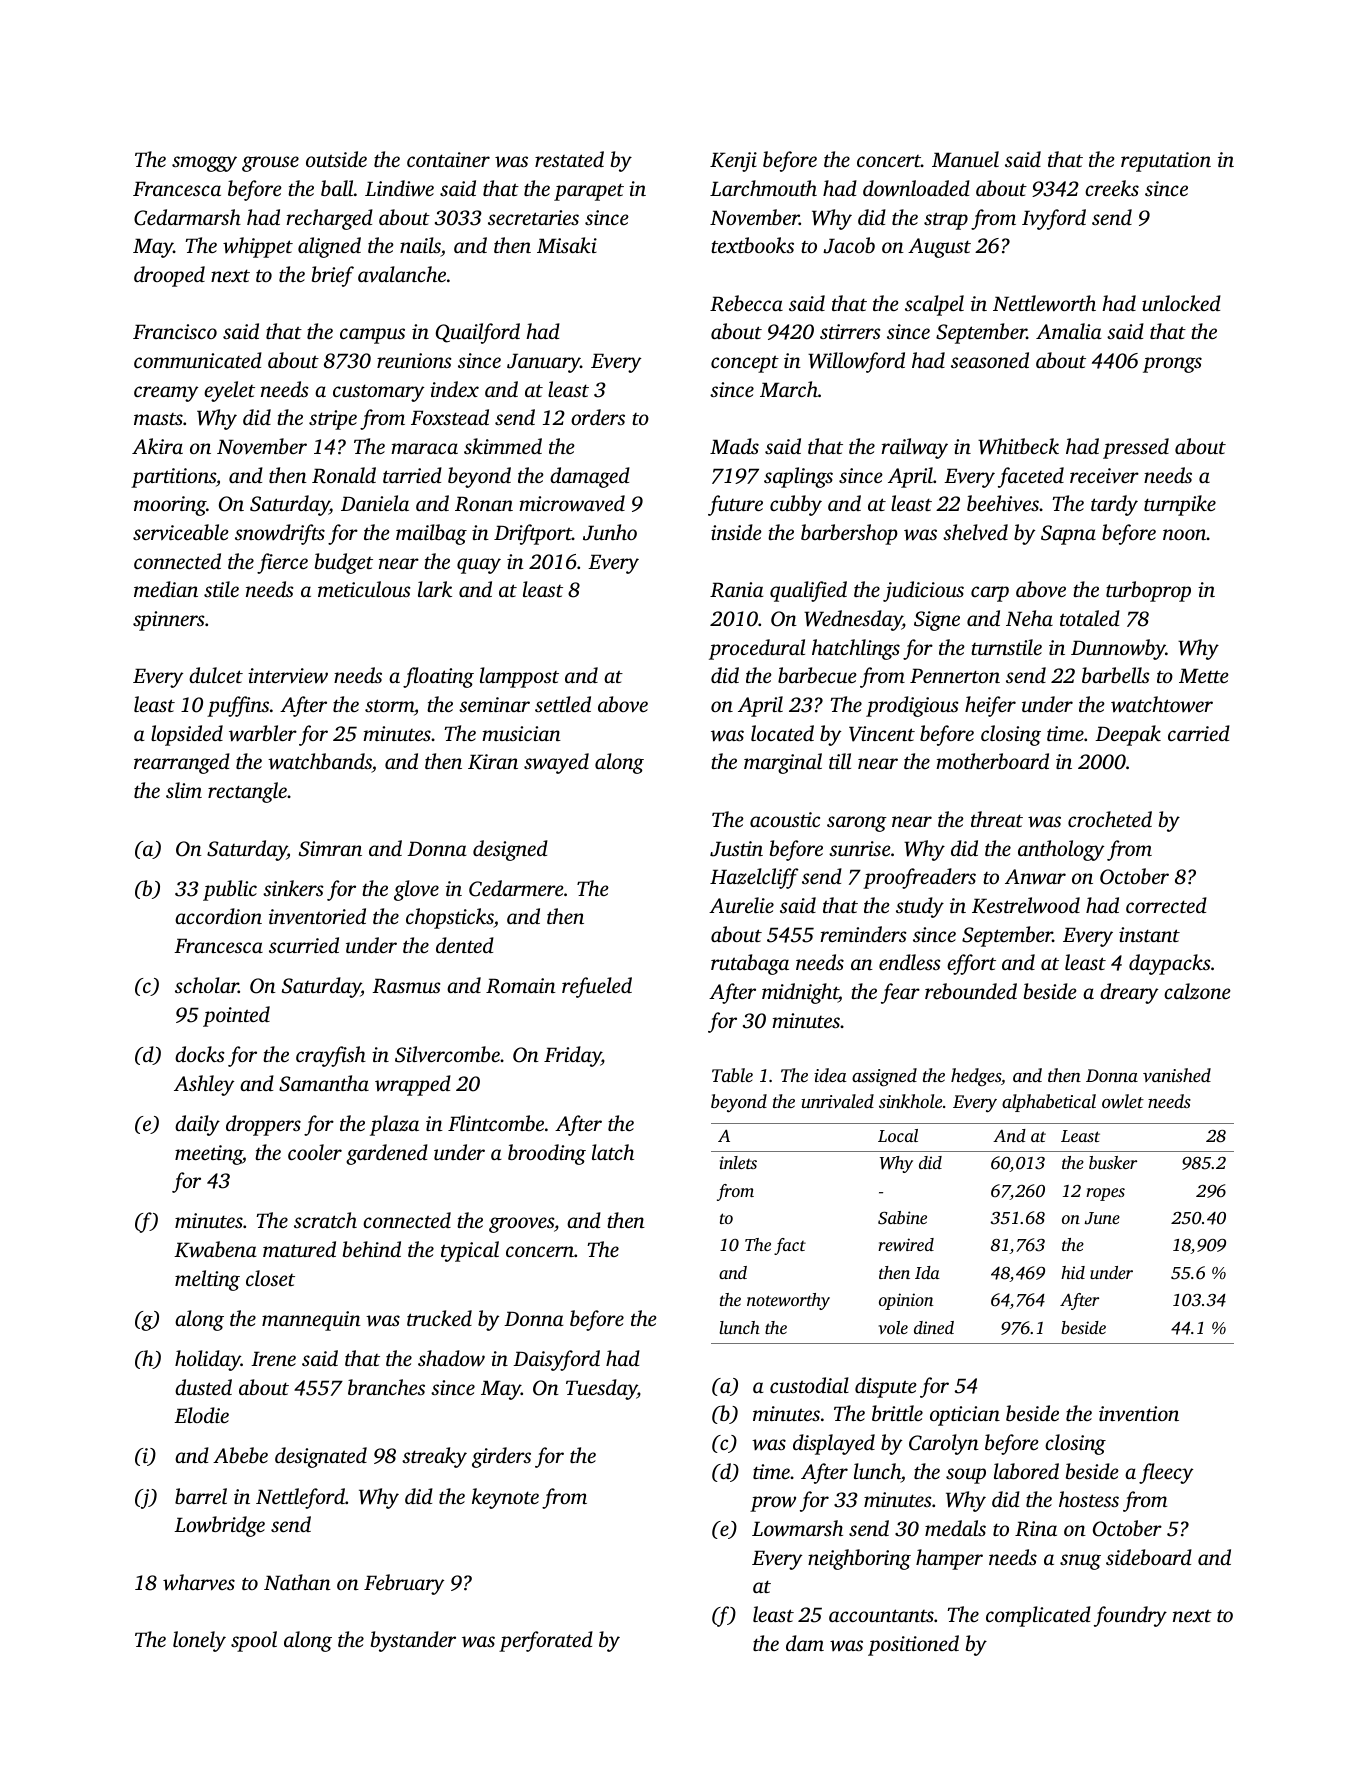  What do you see at coordinates (204, 164) in the page?
I see `smoggy` at bounding box center [204, 164].
